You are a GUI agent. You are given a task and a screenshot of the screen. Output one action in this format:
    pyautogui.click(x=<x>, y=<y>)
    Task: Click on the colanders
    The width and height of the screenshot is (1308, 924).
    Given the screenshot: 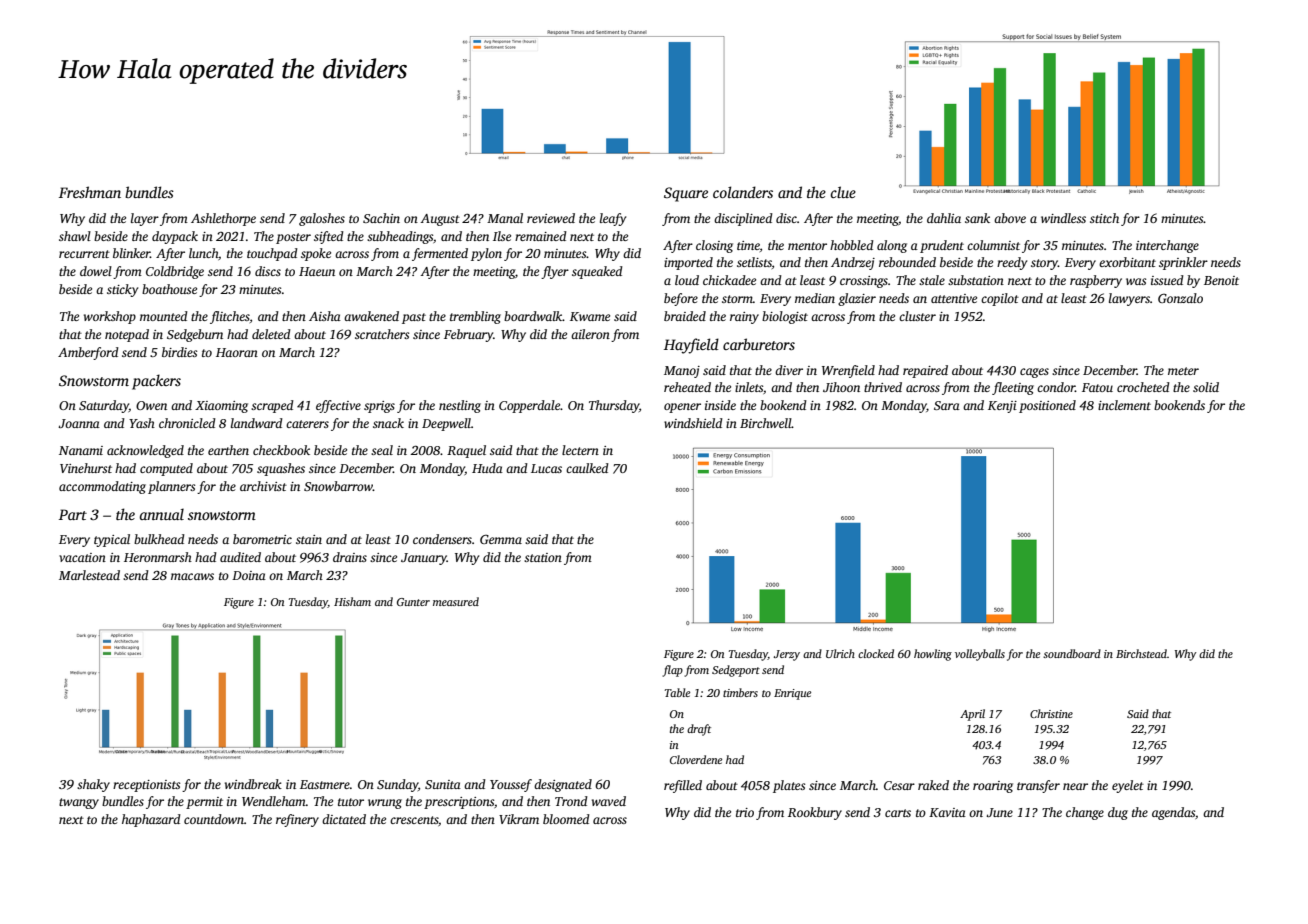 What is the action you would take?
    pyautogui.click(x=743, y=192)
